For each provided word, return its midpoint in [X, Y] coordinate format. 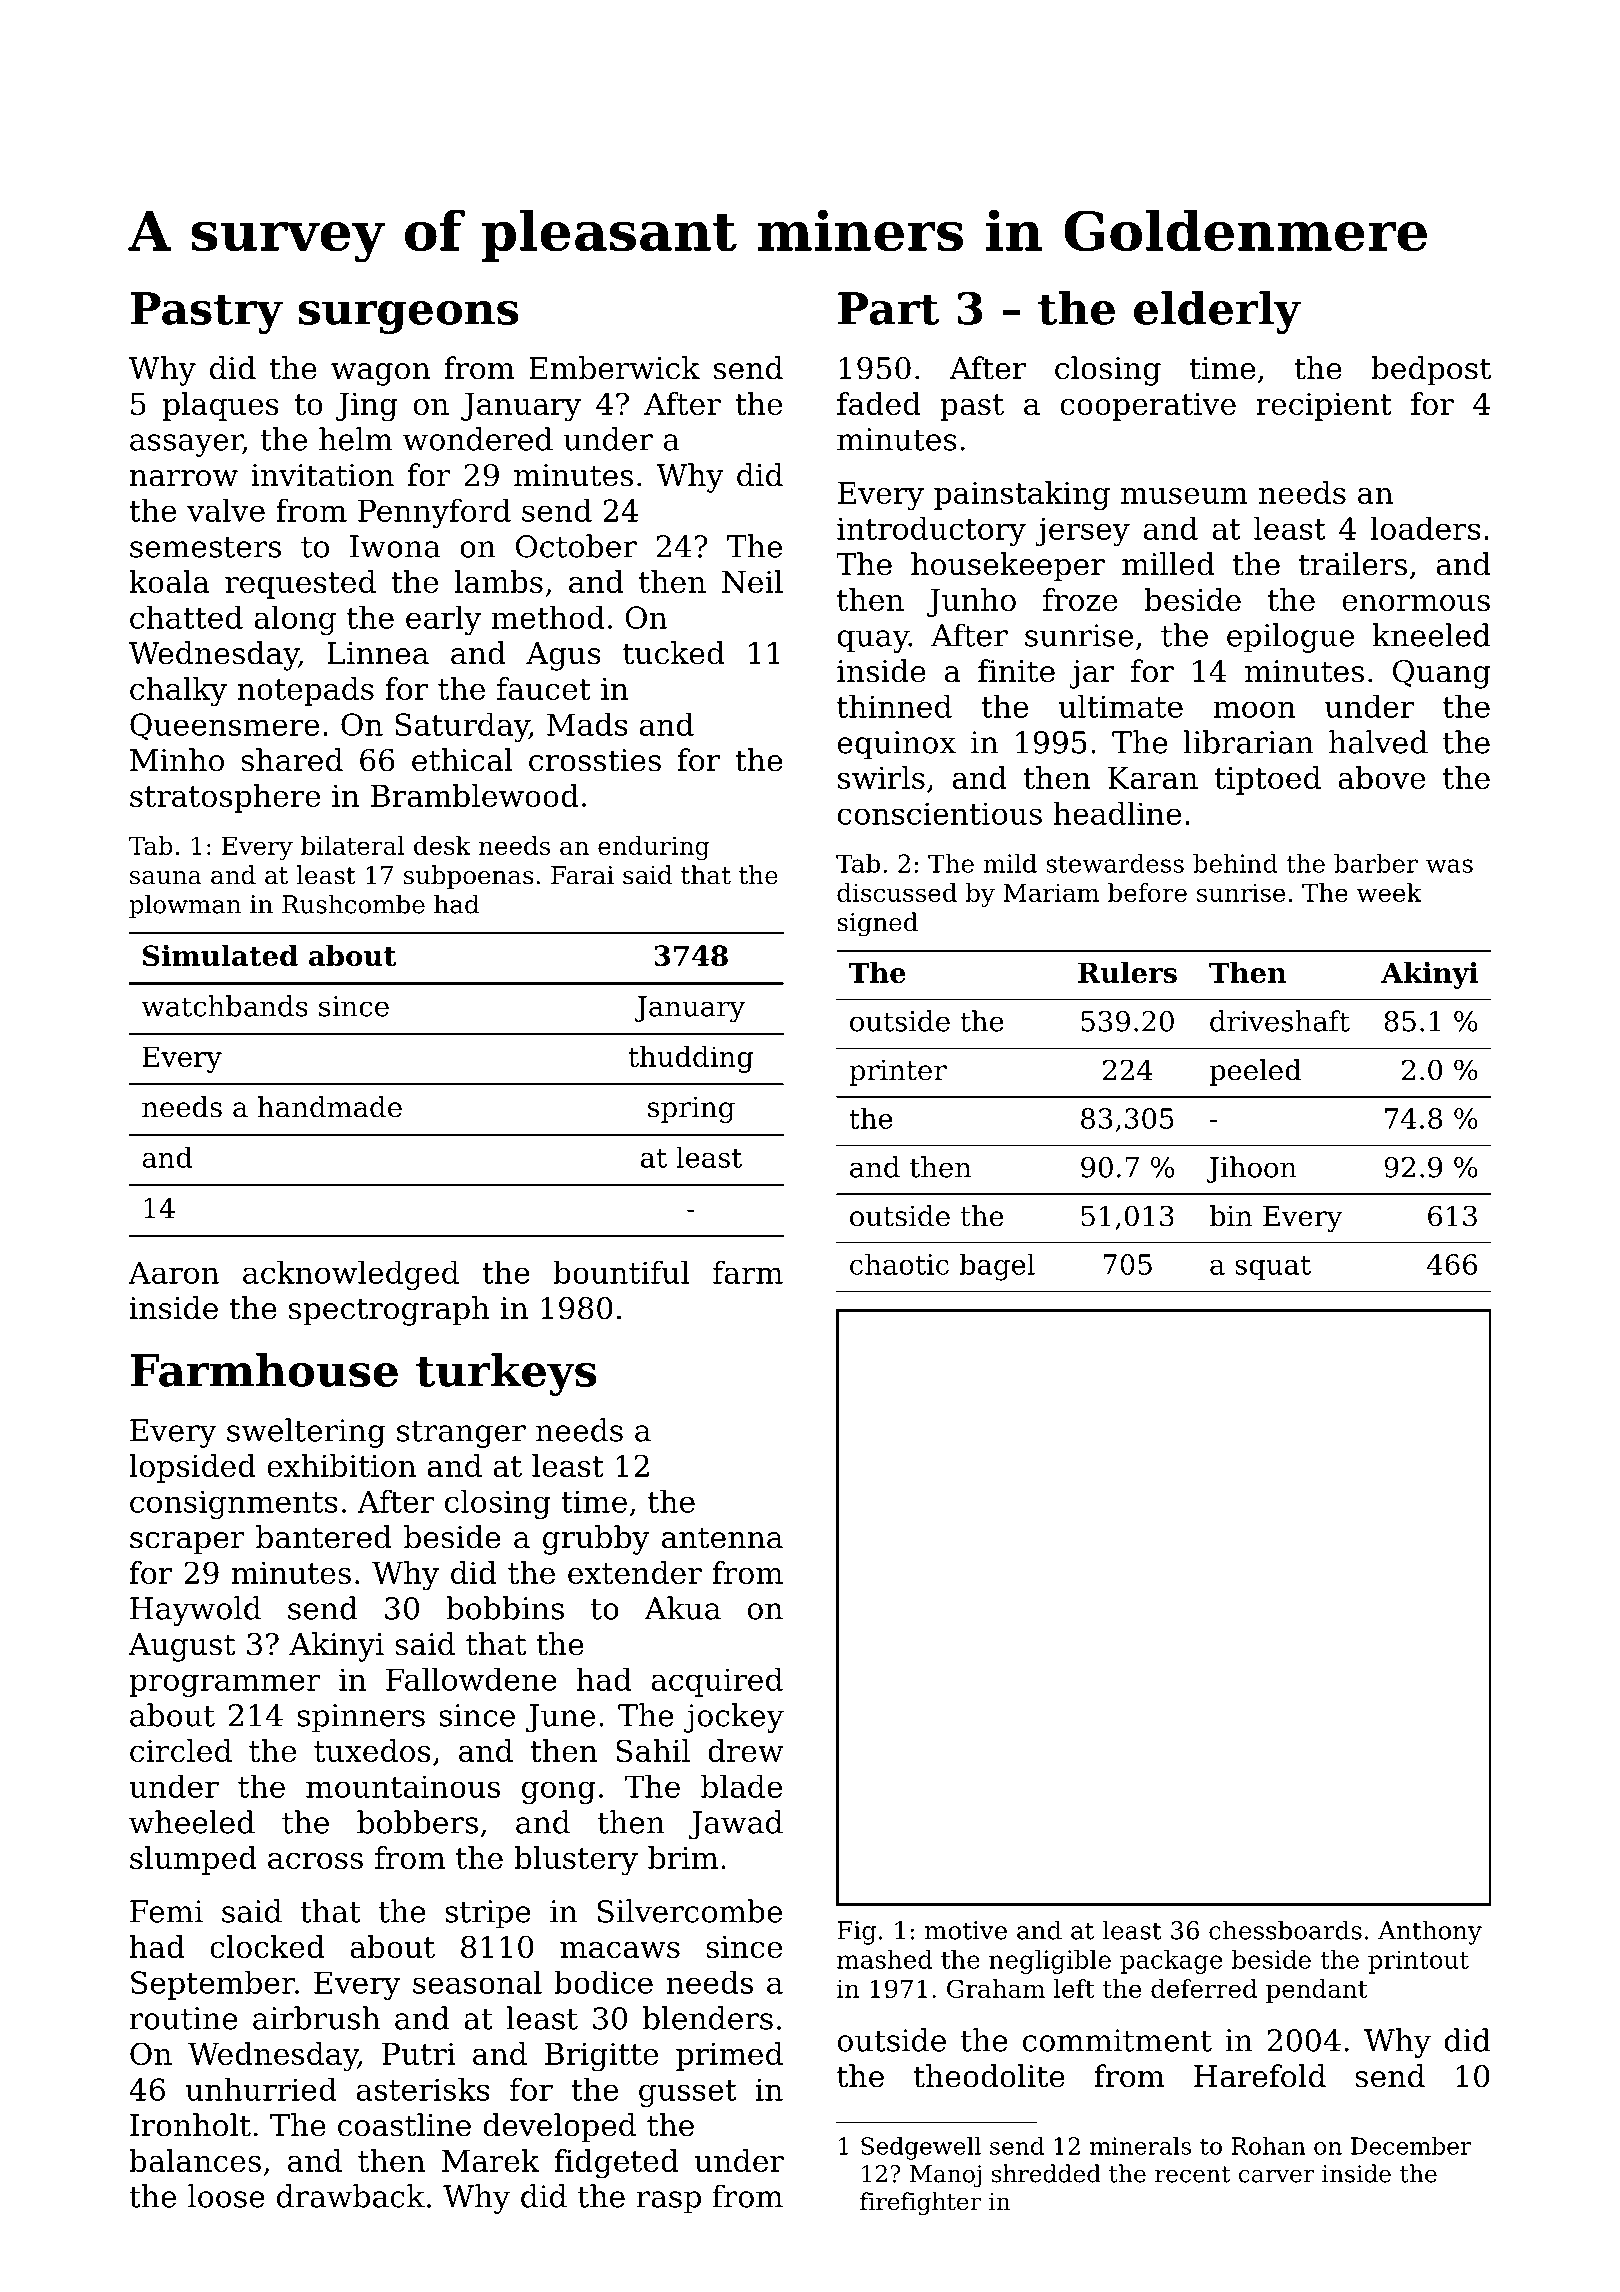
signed [877, 924]
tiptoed [1268, 780]
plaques [221, 406]
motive [966, 1930]
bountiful [621, 1272]
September [213, 1985]
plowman [185, 906]
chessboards [1285, 1930]
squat [1273, 1268]
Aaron [173, 1272]
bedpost [1431, 370]
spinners [361, 1718]
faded [879, 403]
